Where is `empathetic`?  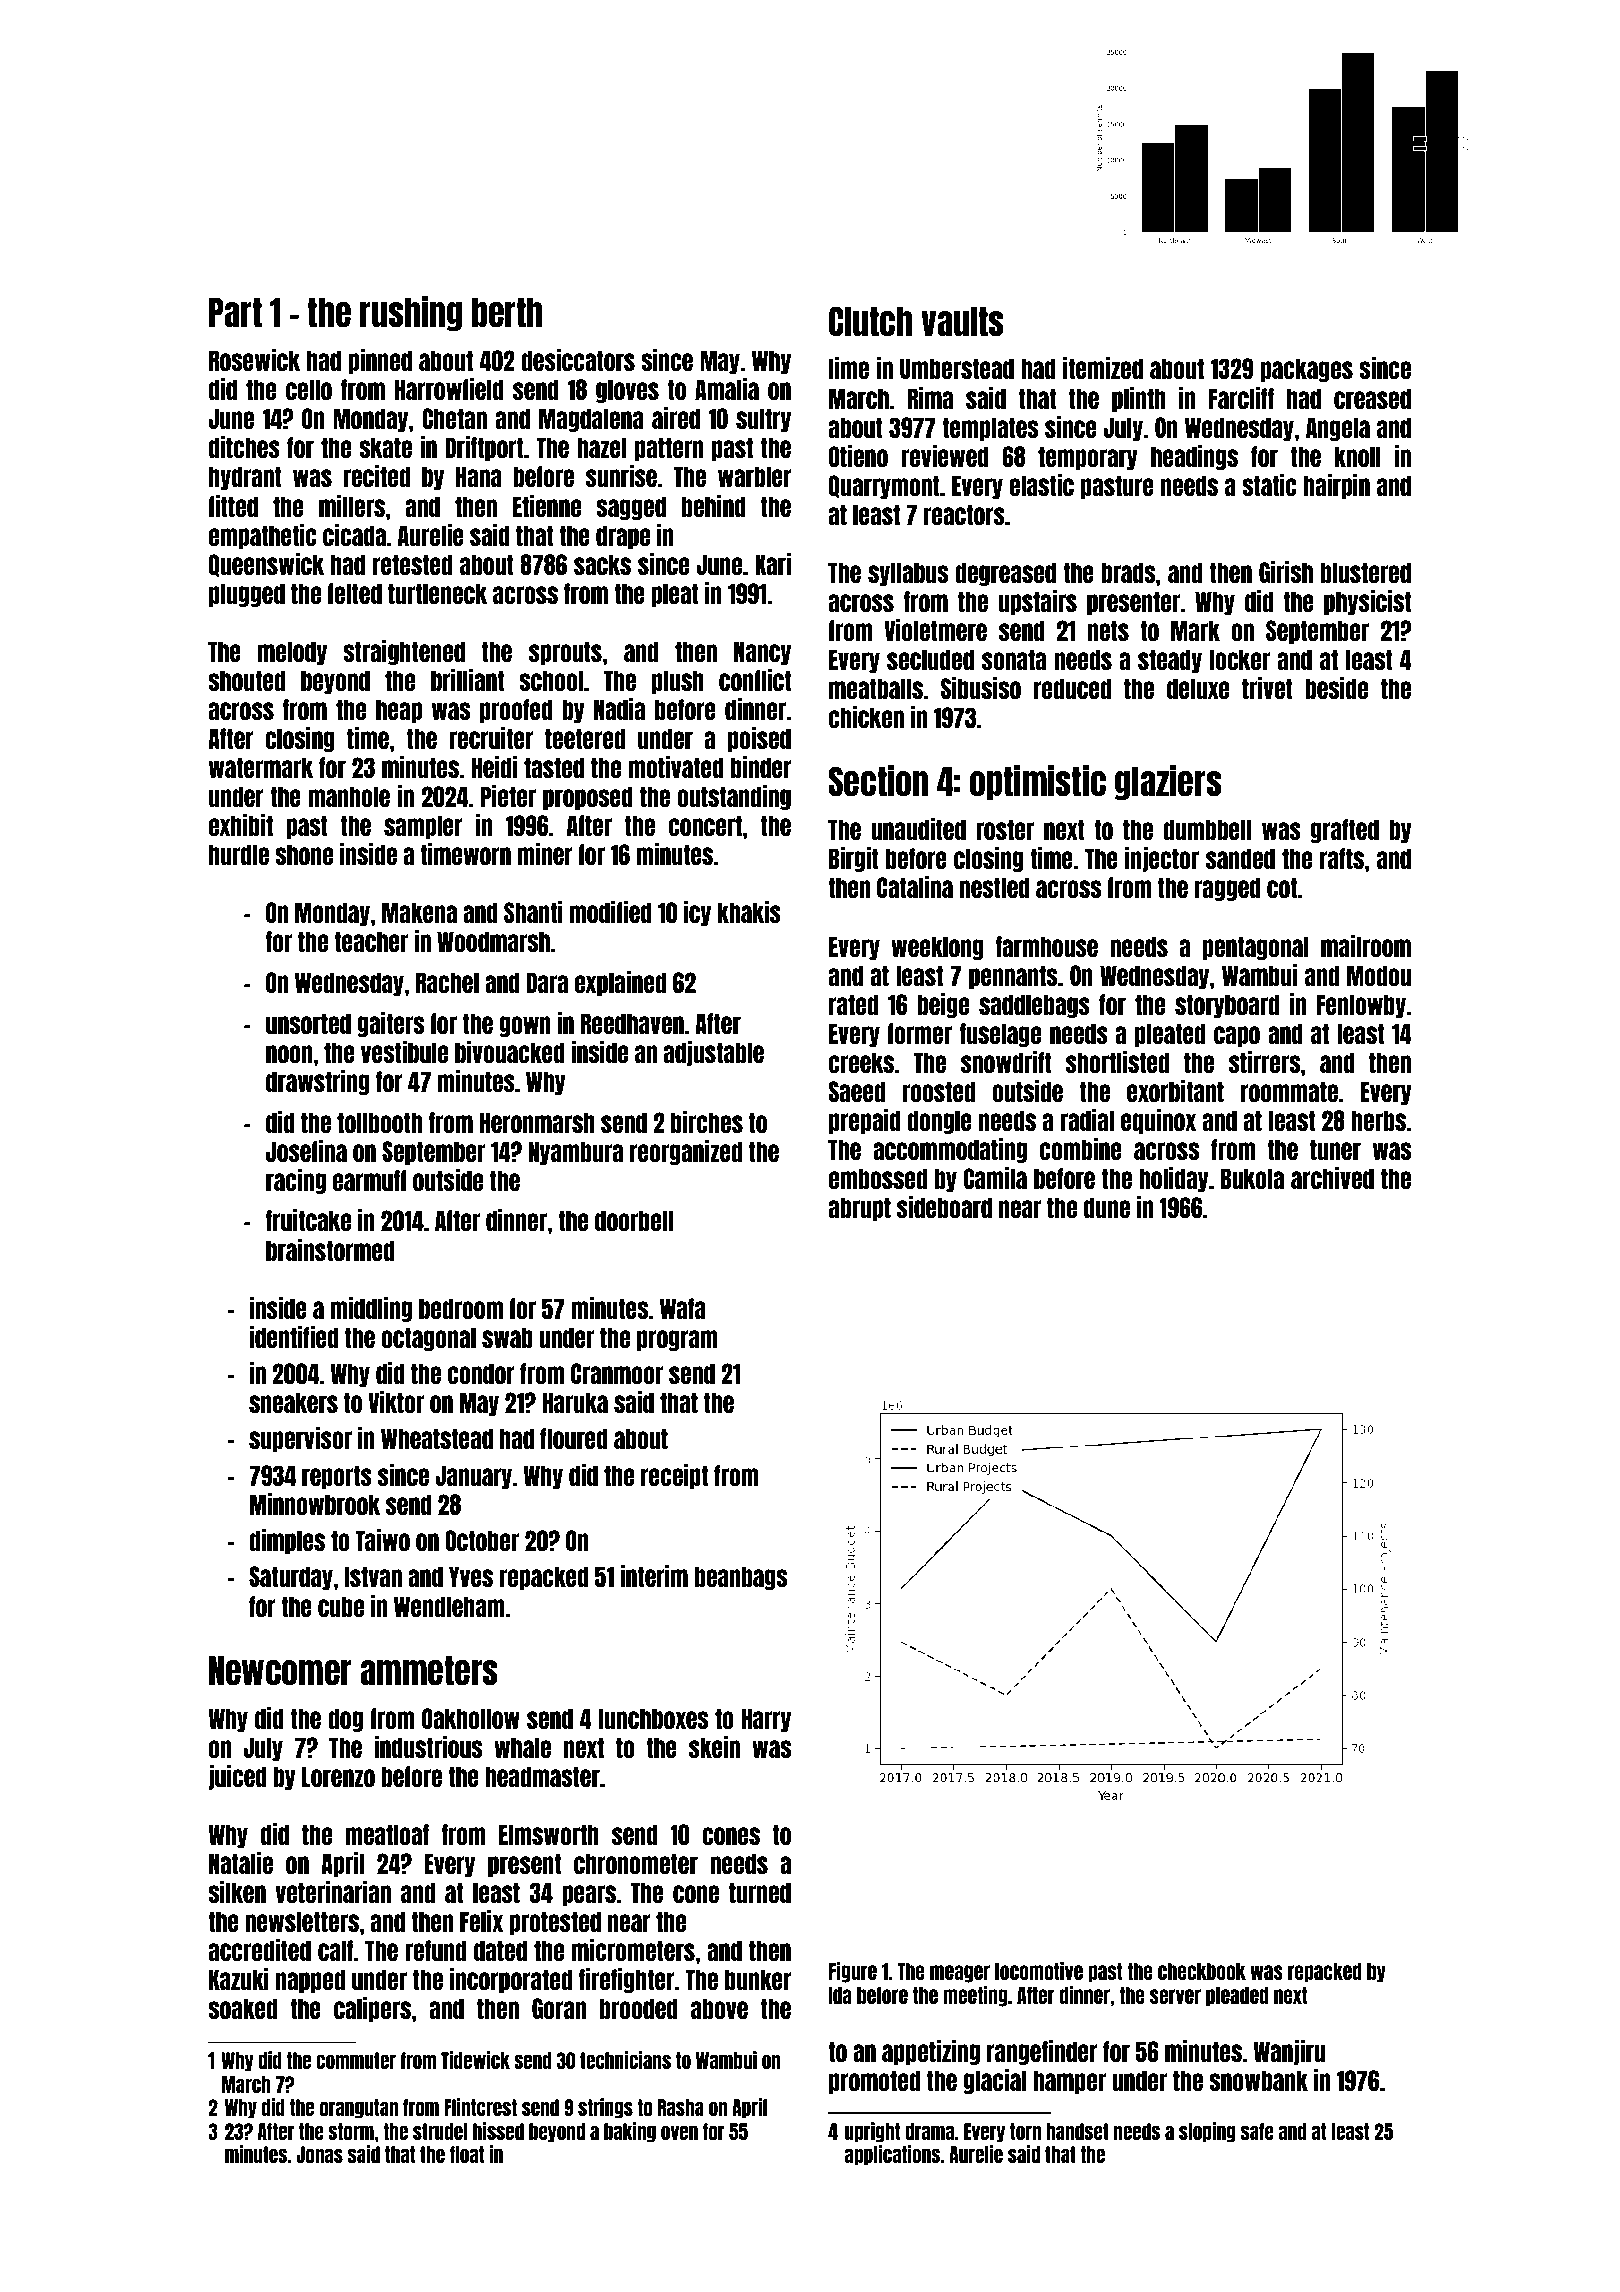 empathetic is located at coordinates (263, 536).
